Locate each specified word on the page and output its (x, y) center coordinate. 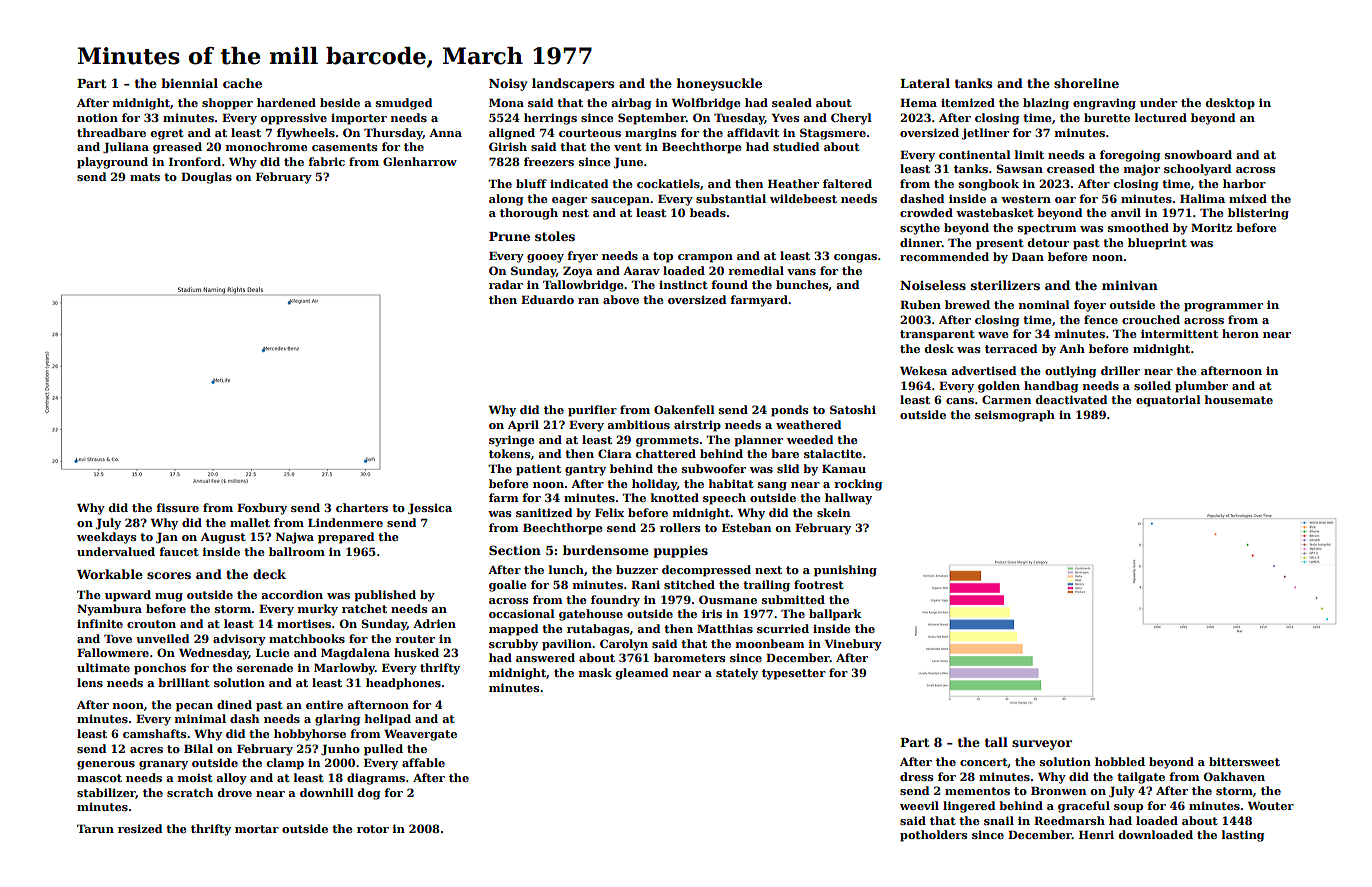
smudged (404, 104)
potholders (933, 836)
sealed (792, 102)
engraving (1104, 104)
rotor (373, 829)
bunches (802, 285)
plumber (1201, 387)
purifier (592, 411)
